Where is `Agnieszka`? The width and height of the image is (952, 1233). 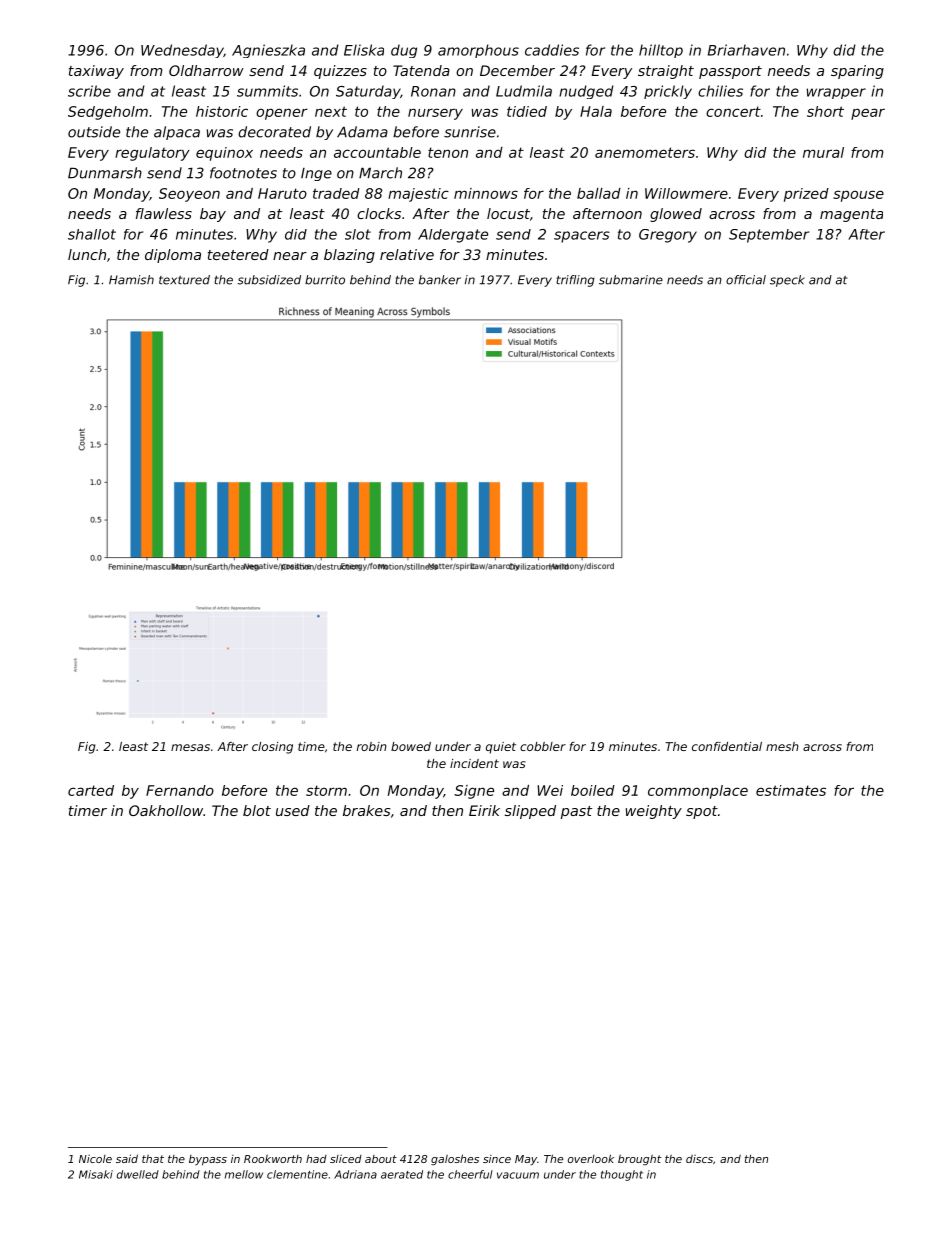 Agnieszka is located at coordinates (268, 51).
